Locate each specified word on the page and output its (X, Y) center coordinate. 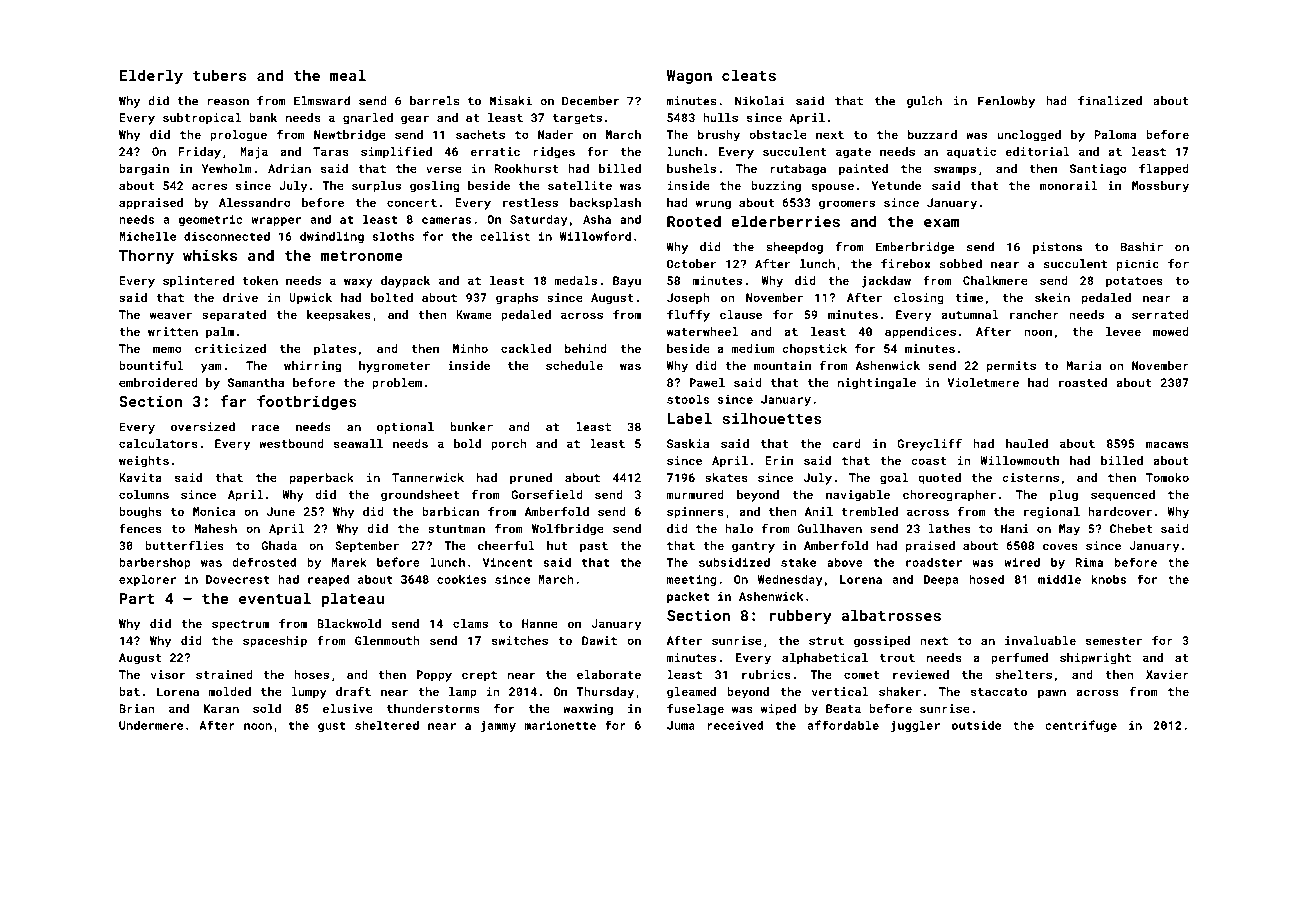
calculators (158, 443)
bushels (691, 168)
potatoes (1134, 282)
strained (224, 674)
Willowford (595, 236)
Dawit (599, 640)
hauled (1027, 443)
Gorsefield (547, 494)
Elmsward (322, 101)
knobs (1108, 579)
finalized (1110, 101)
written (173, 331)
